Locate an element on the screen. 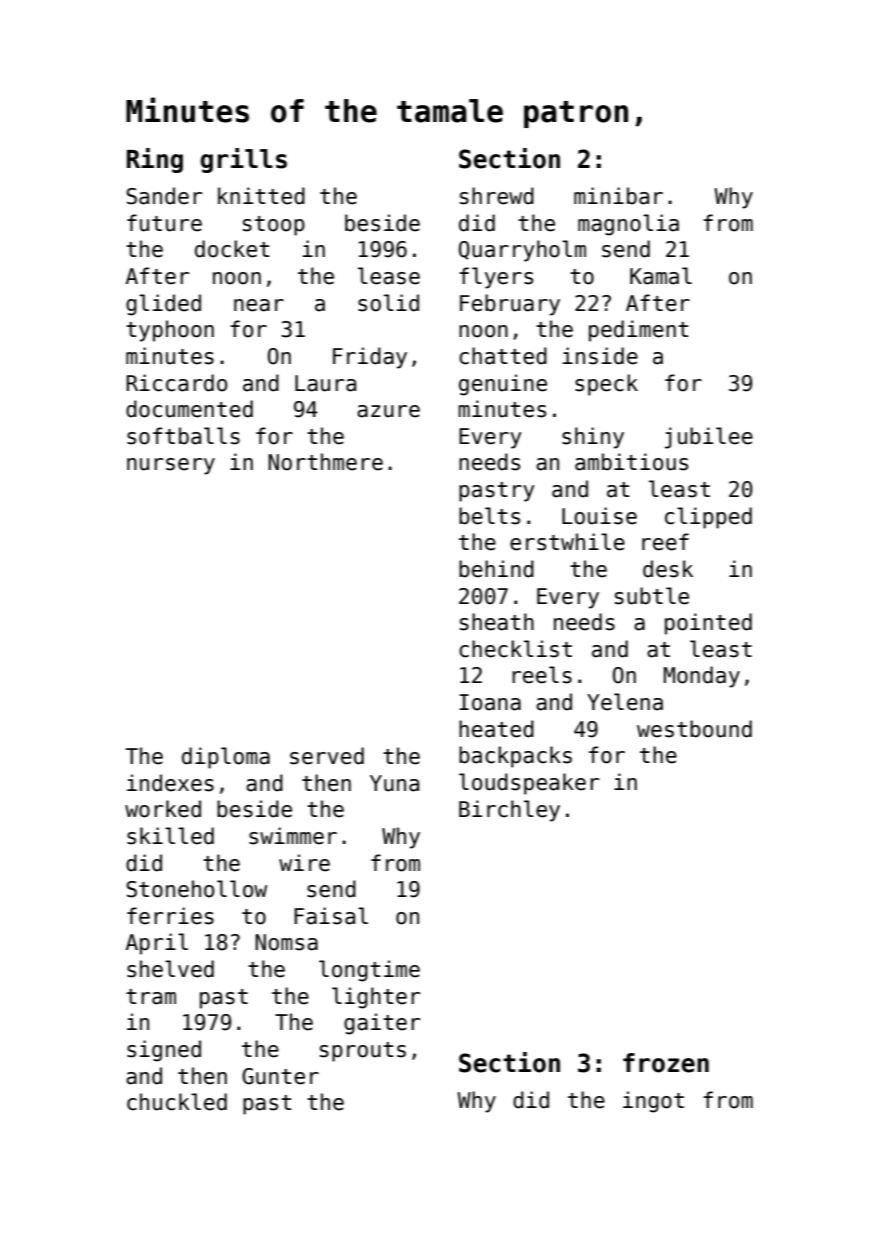 This screenshot has width=879, height=1247. tram is located at coordinates (151, 997).
